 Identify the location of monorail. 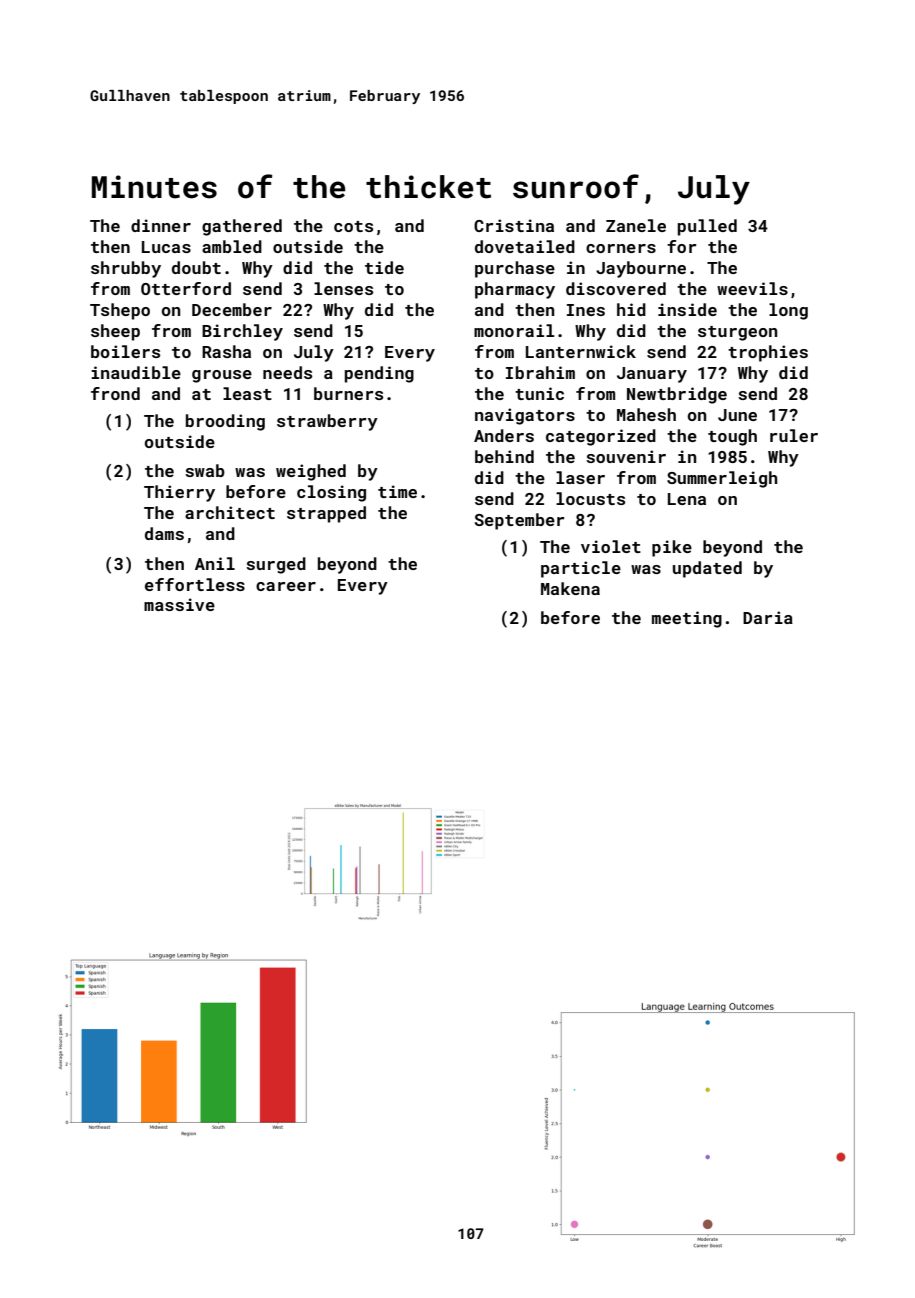
(514, 330).
